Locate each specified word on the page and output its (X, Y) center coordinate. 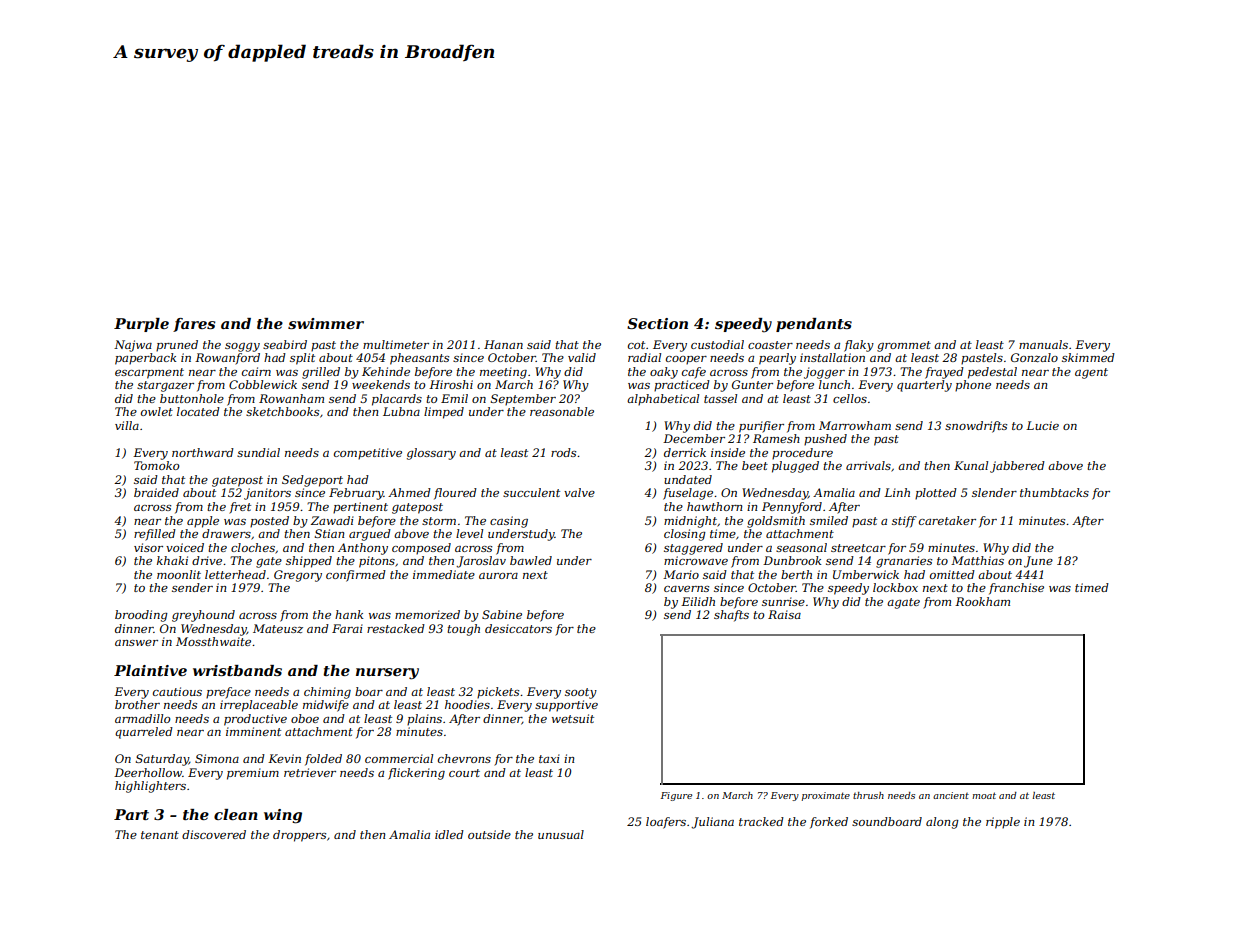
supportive (566, 706)
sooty (581, 693)
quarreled (144, 733)
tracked (761, 821)
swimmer (326, 323)
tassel (720, 398)
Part (131, 814)
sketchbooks (282, 411)
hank (349, 614)
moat (984, 795)
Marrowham (855, 425)
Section (657, 323)
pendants (814, 325)
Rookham (982, 601)
